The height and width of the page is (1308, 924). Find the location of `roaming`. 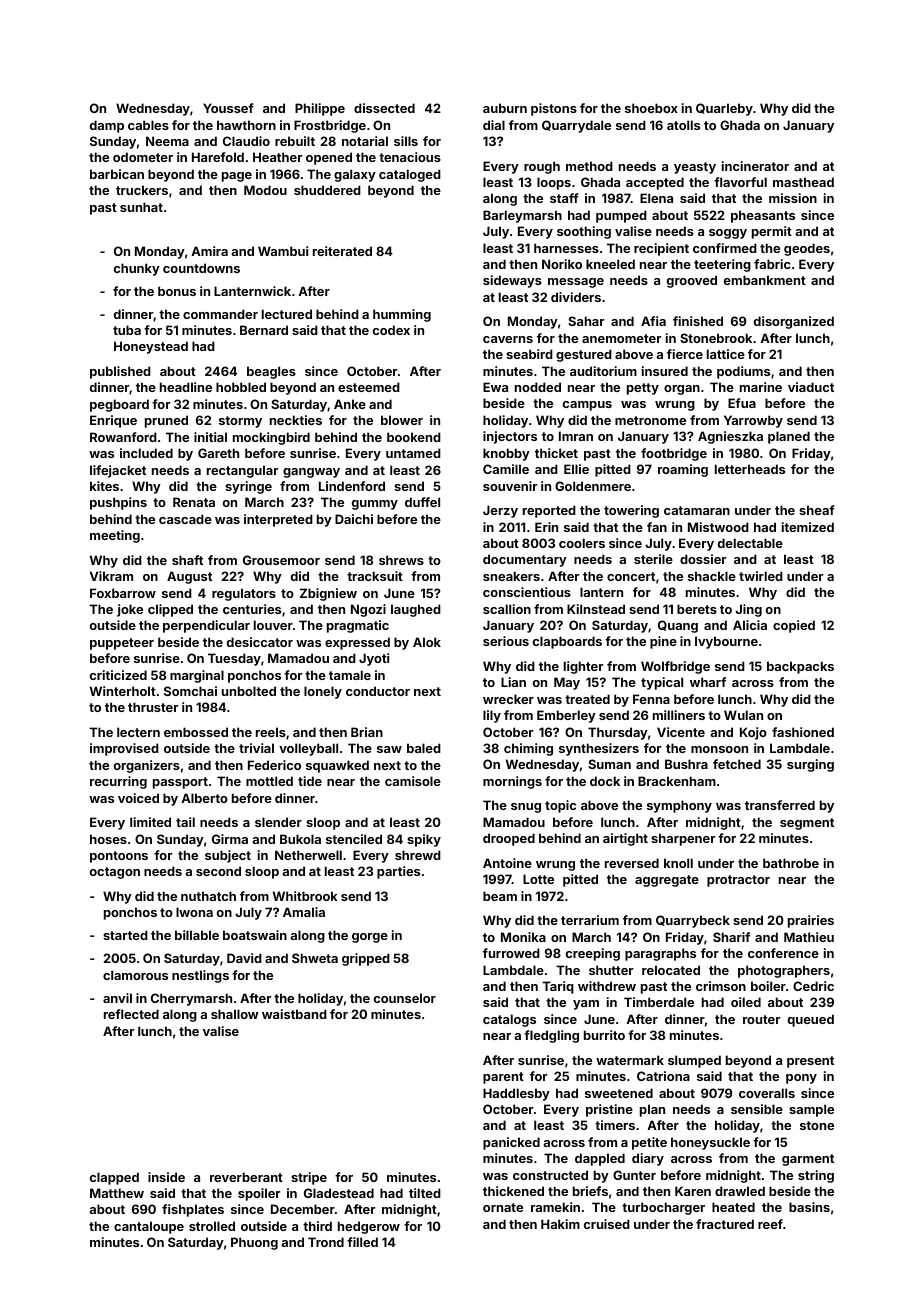

roaming is located at coordinates (683, 470).
